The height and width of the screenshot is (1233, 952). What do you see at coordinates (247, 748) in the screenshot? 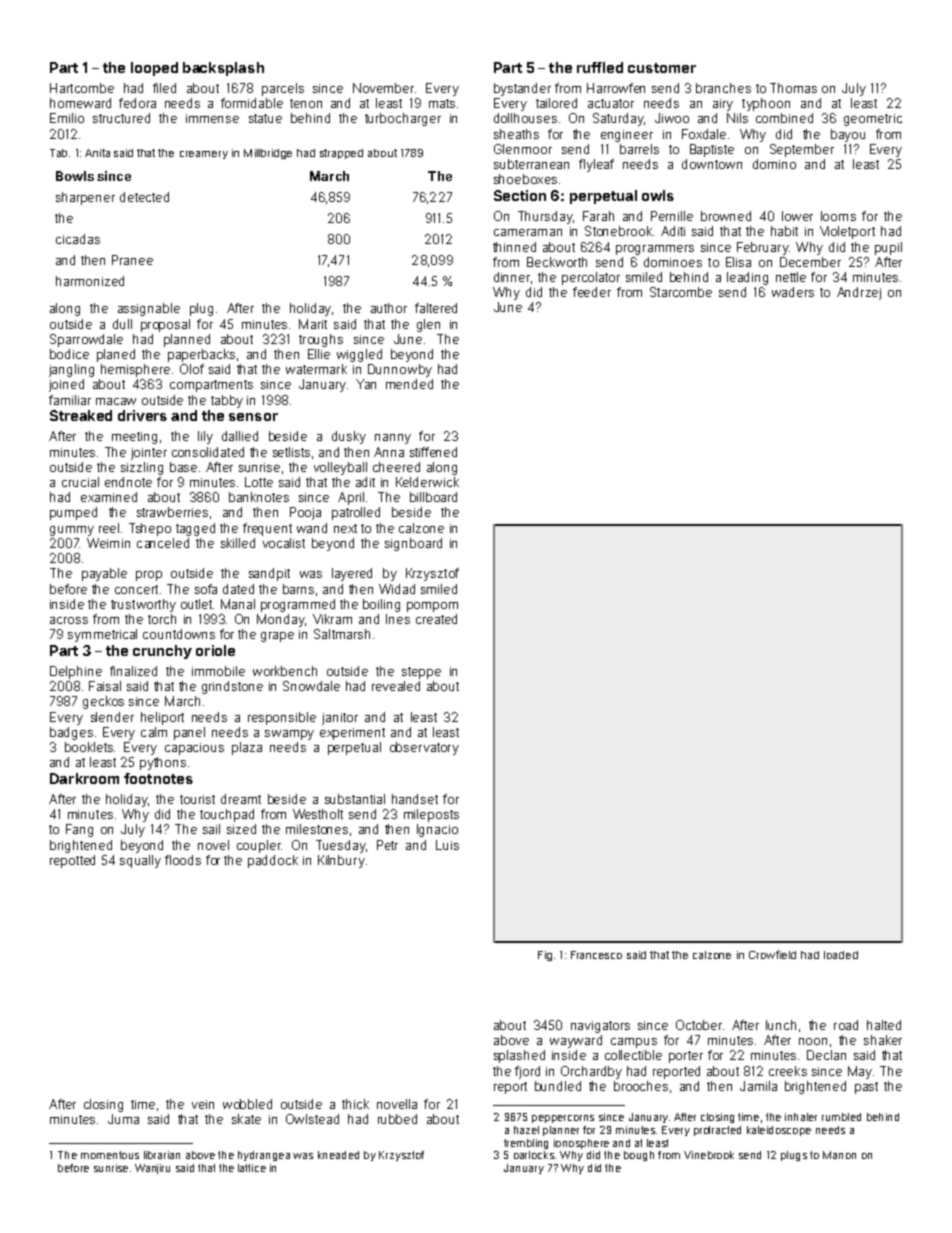
I see `plaza` at bounding box center [247, 748].
